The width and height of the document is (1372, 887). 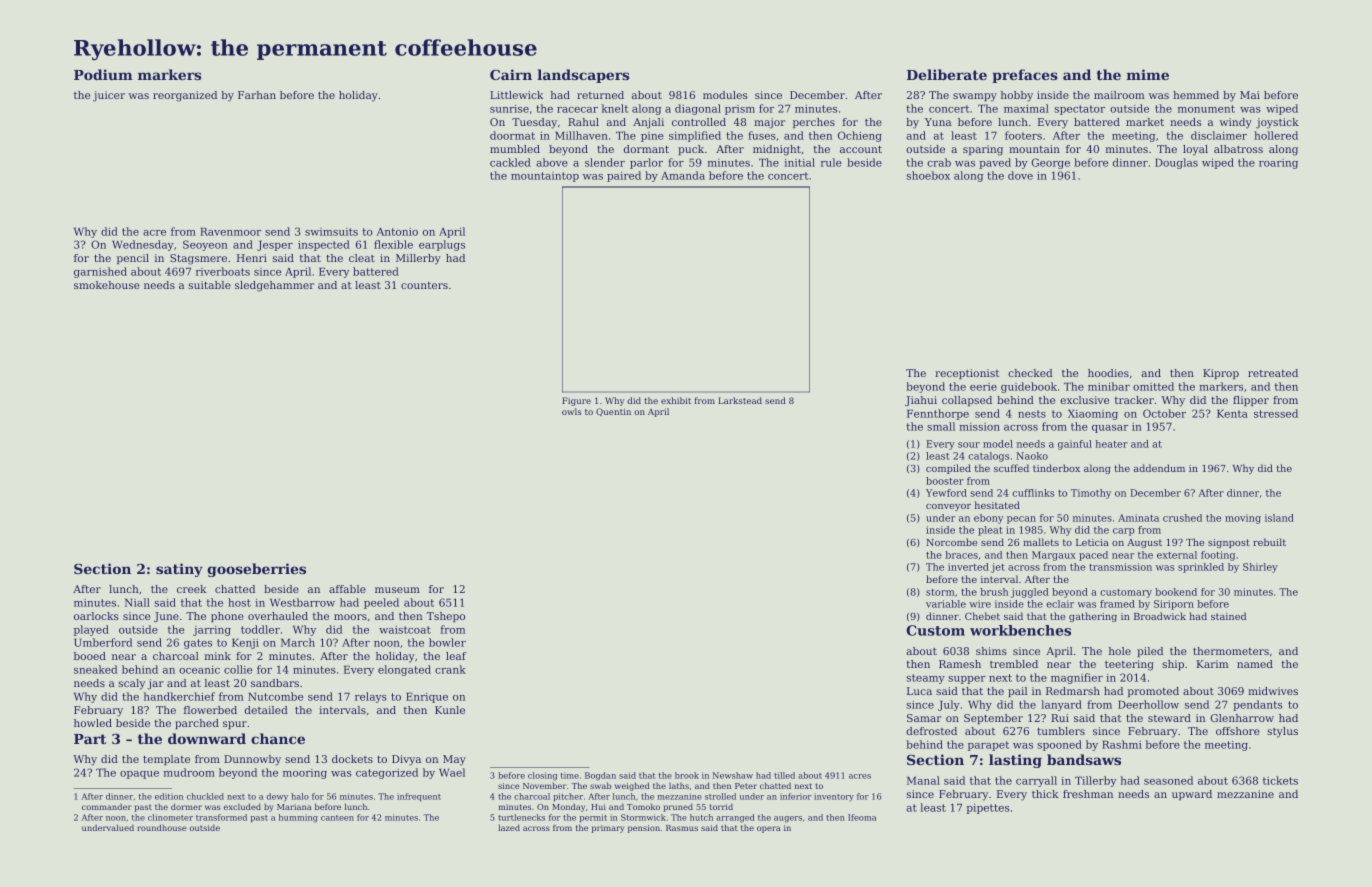 What do you see at coordinates (397, 590) in the document?
I see `museum` at bounding box center [397, 590].
